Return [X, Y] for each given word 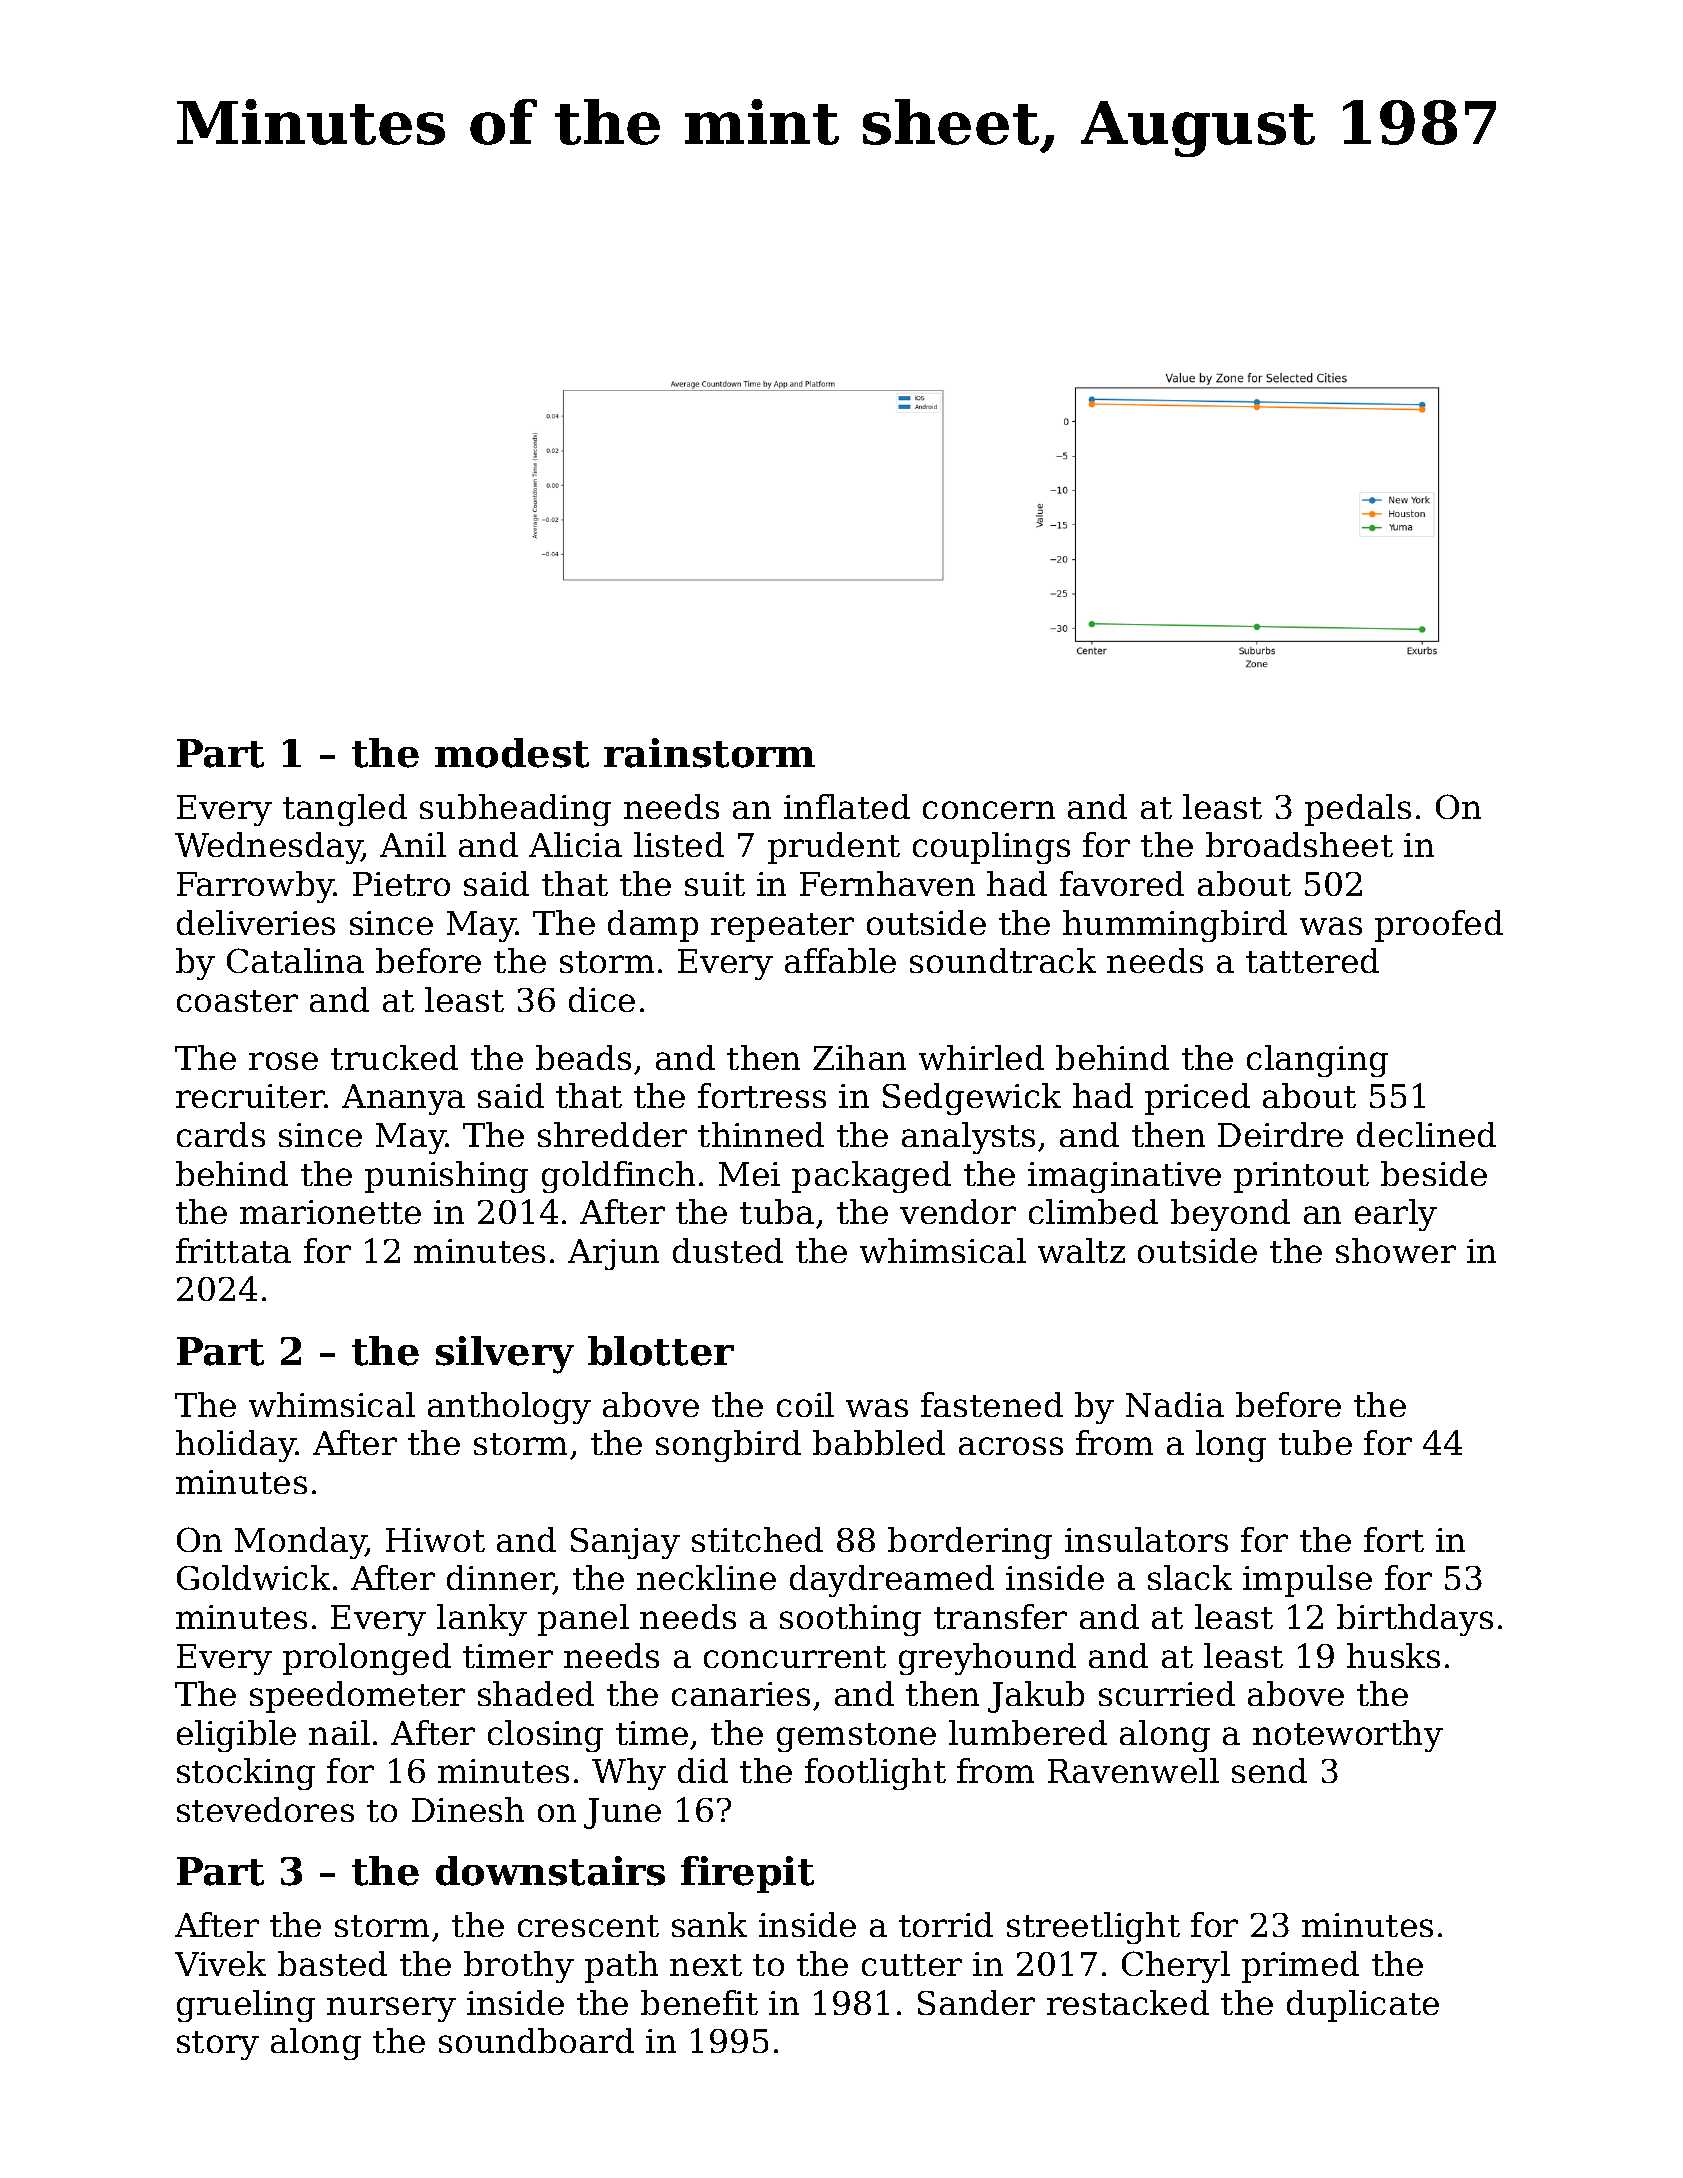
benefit [699, 2002]
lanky [482, 1620]
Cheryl [1176, 1967]
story [218, 2045]
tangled [345, 810]
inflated [847, 806]
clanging [1317, 1061]
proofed [1439, 926]
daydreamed [892, 1581]
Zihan [859, 1057]
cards [221, 1134]
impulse [1307, 1581]
